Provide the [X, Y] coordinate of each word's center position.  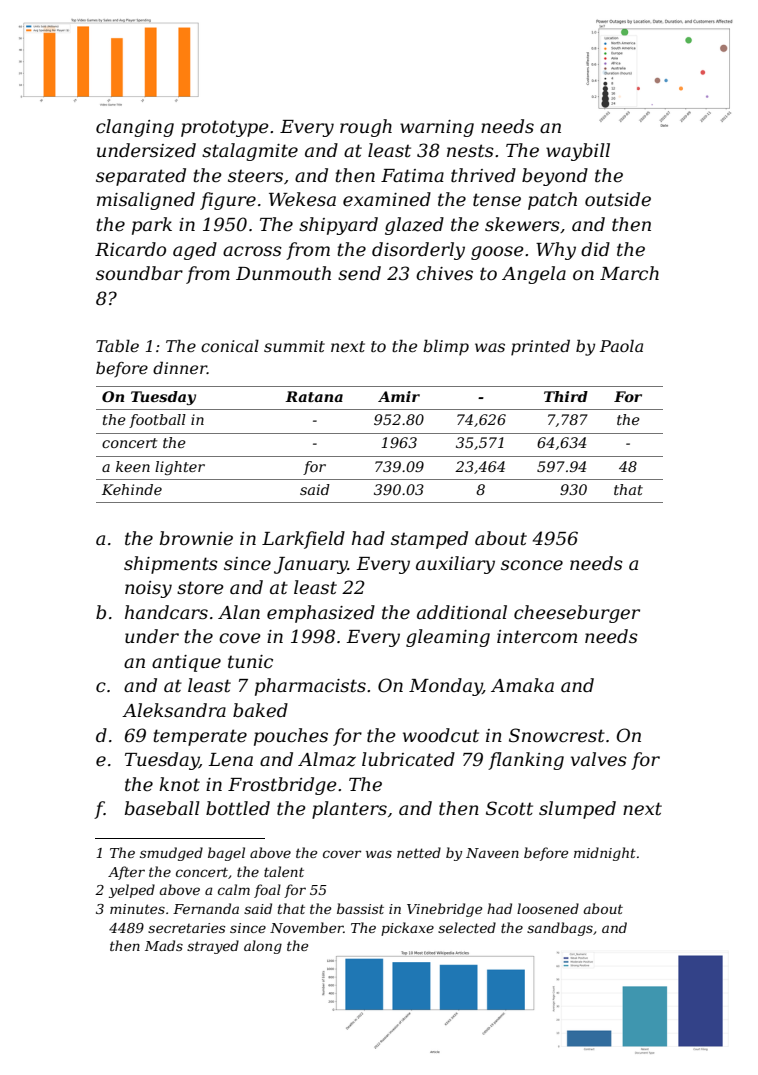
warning [437, 128]
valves [599, 759]
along [263, 947]
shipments [171, 565]
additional [462, 612]
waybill [578, 152]
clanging [135, 128]
